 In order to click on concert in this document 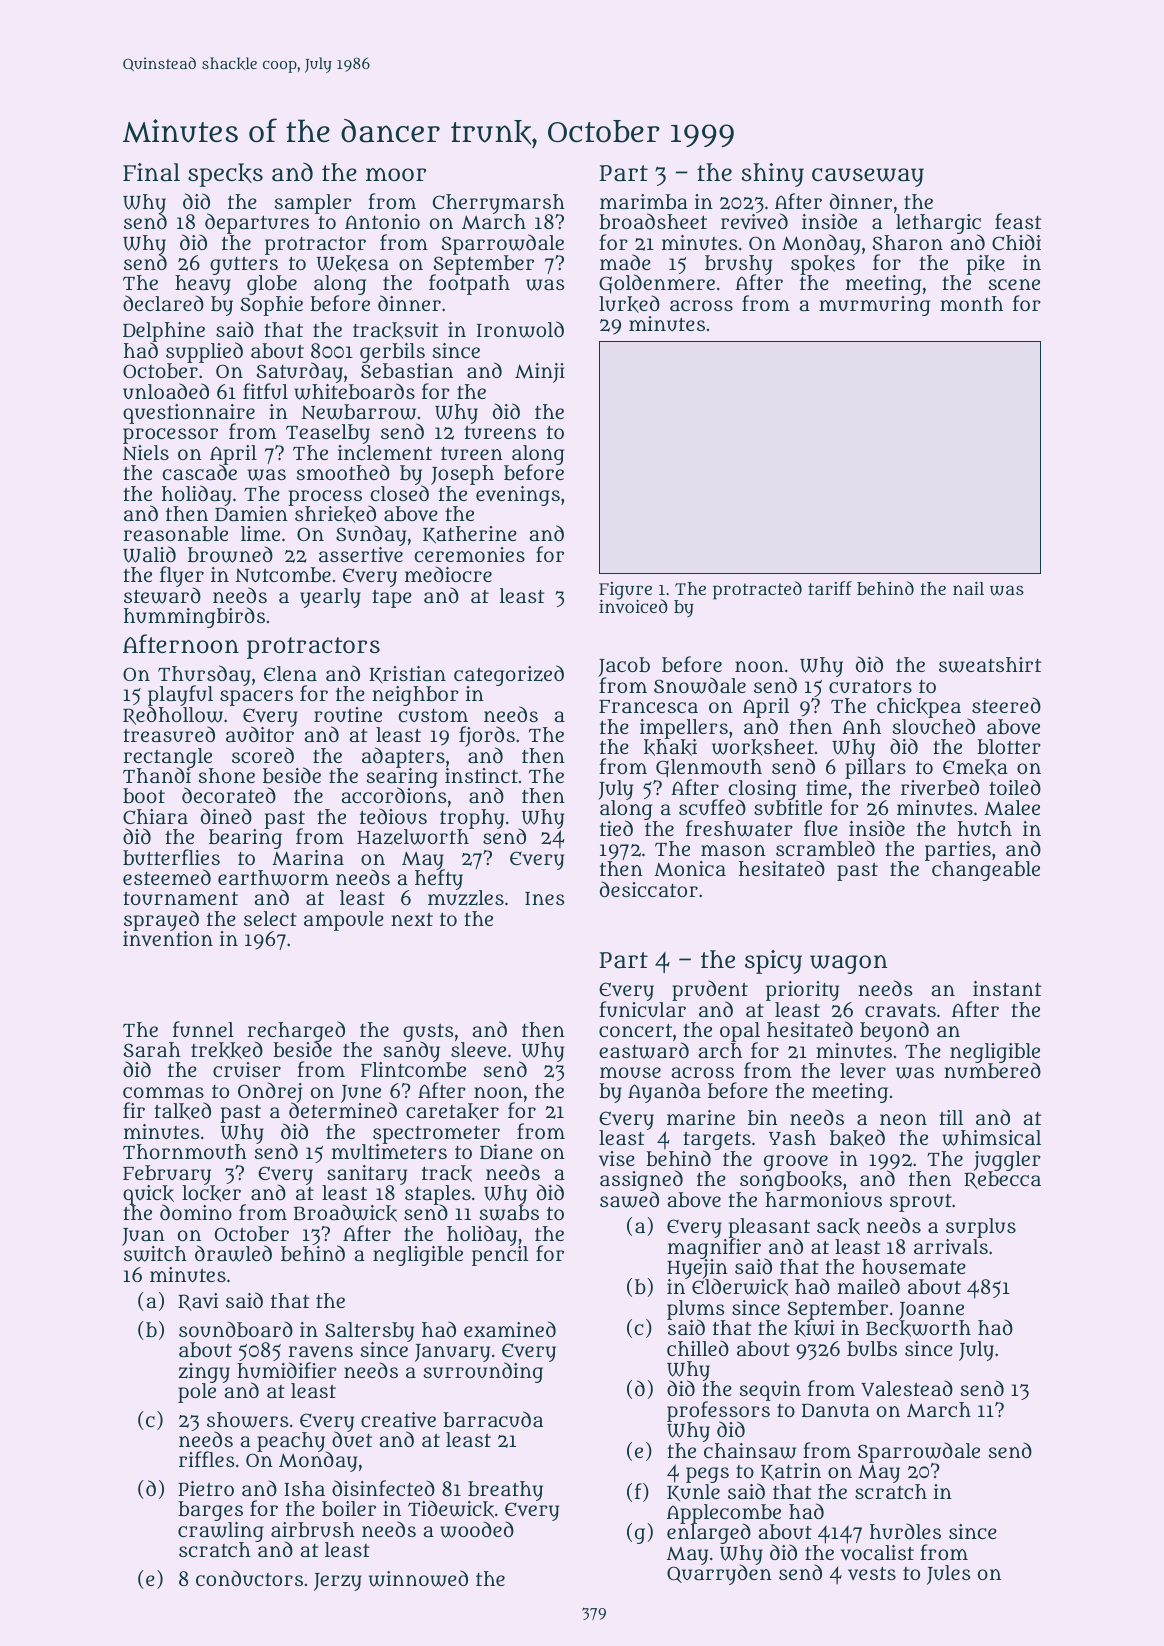, I will do `click(635, 1030)`.
